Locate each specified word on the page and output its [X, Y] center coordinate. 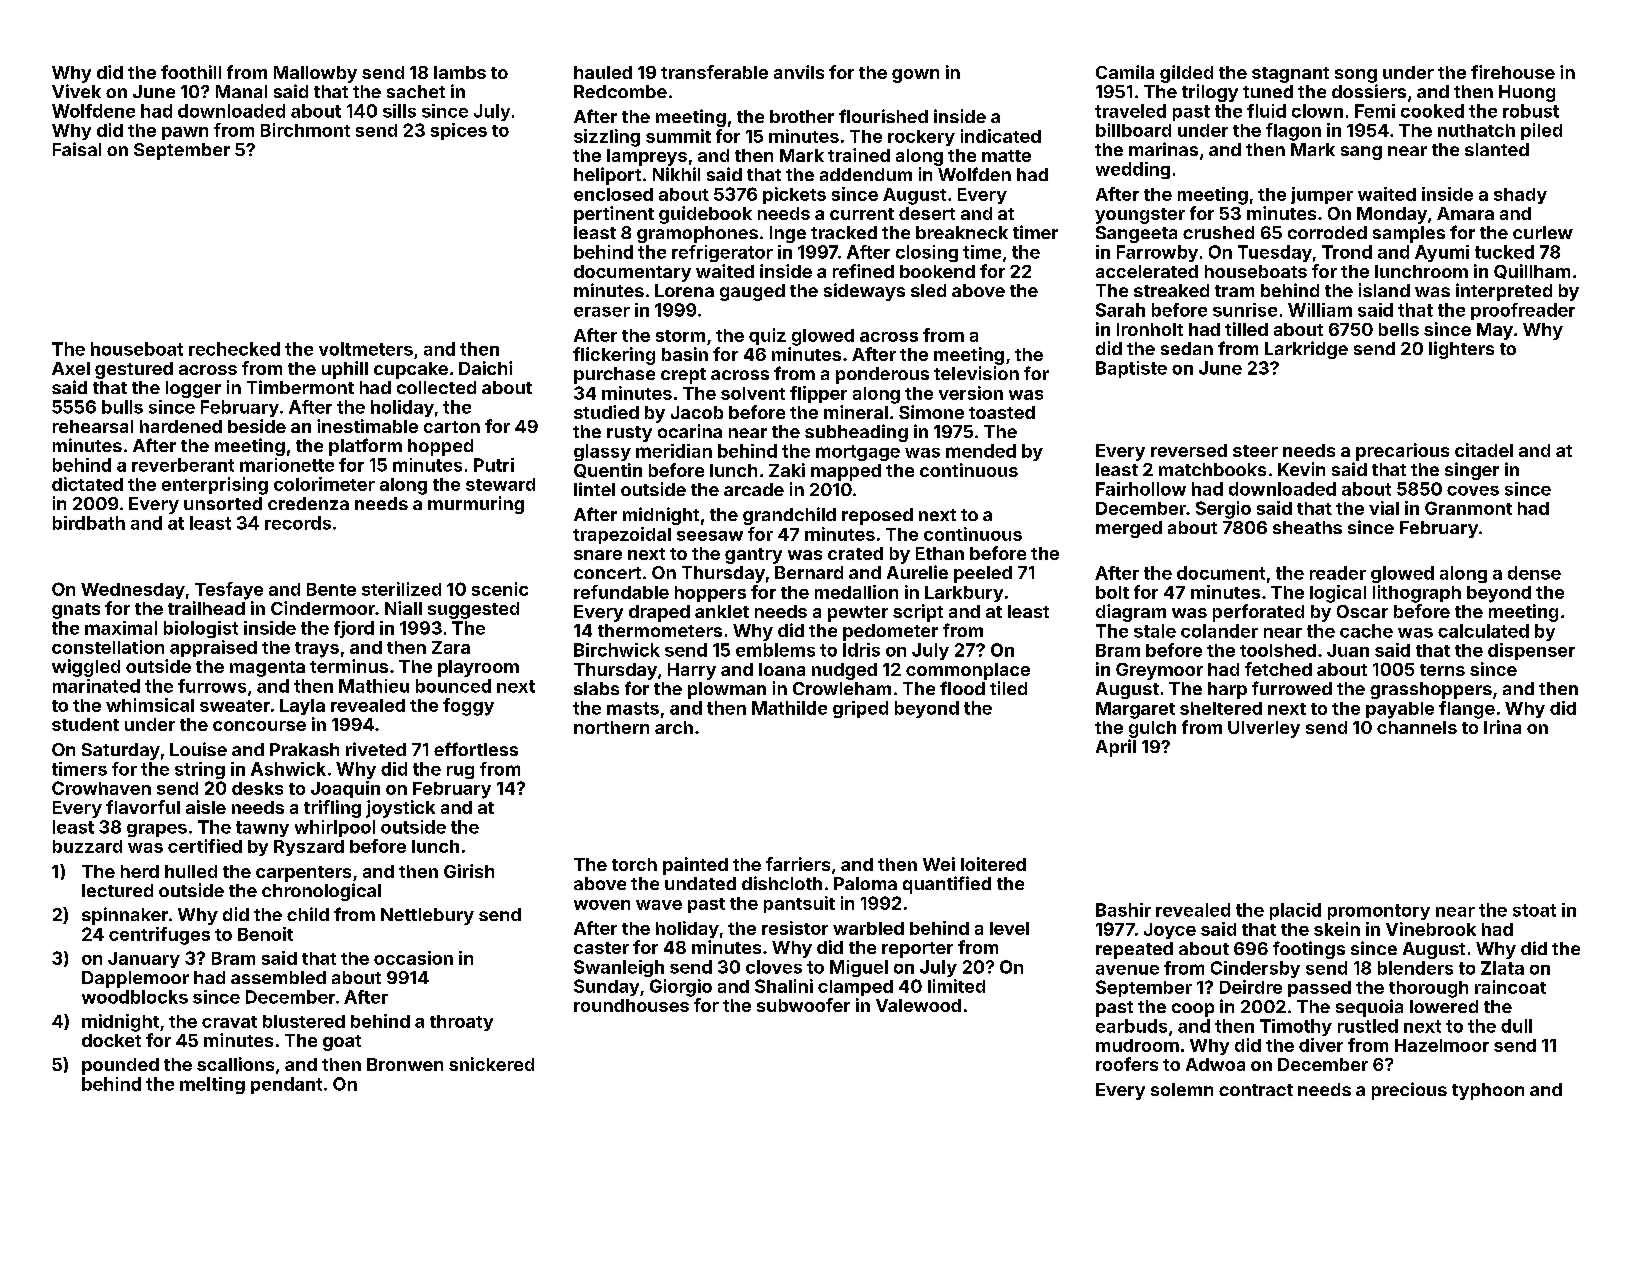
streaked [1171, 290]
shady [1520, 196]
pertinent [614, 215]
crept [683, 376]
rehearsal [93, 426]
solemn [1182, 1089]
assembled [278, 977]
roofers [1127, 1064]
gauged [752, 292]
